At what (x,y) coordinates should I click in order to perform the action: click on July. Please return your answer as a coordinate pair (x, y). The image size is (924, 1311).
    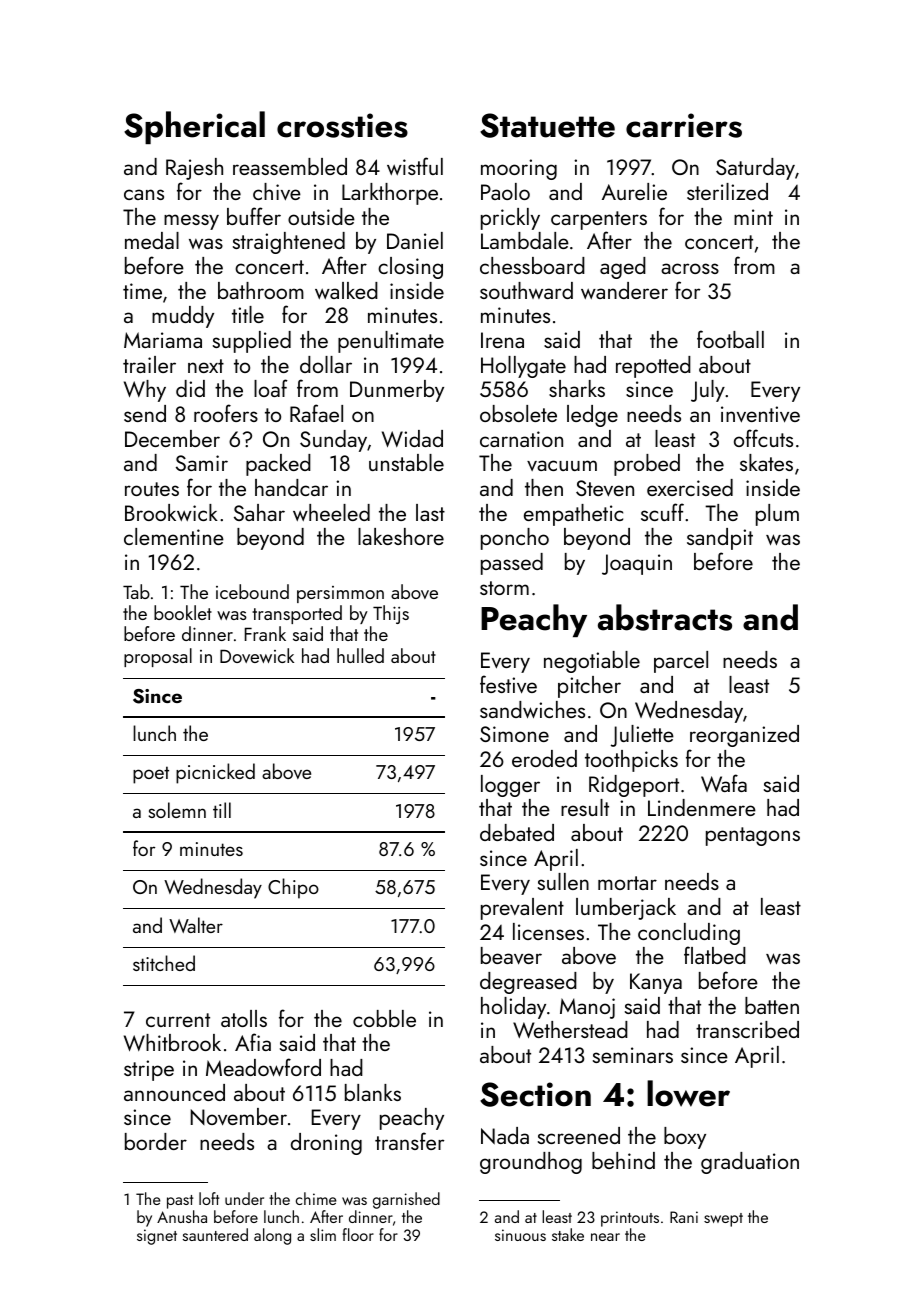
    Looking at the image, I should click on (708, 391).
